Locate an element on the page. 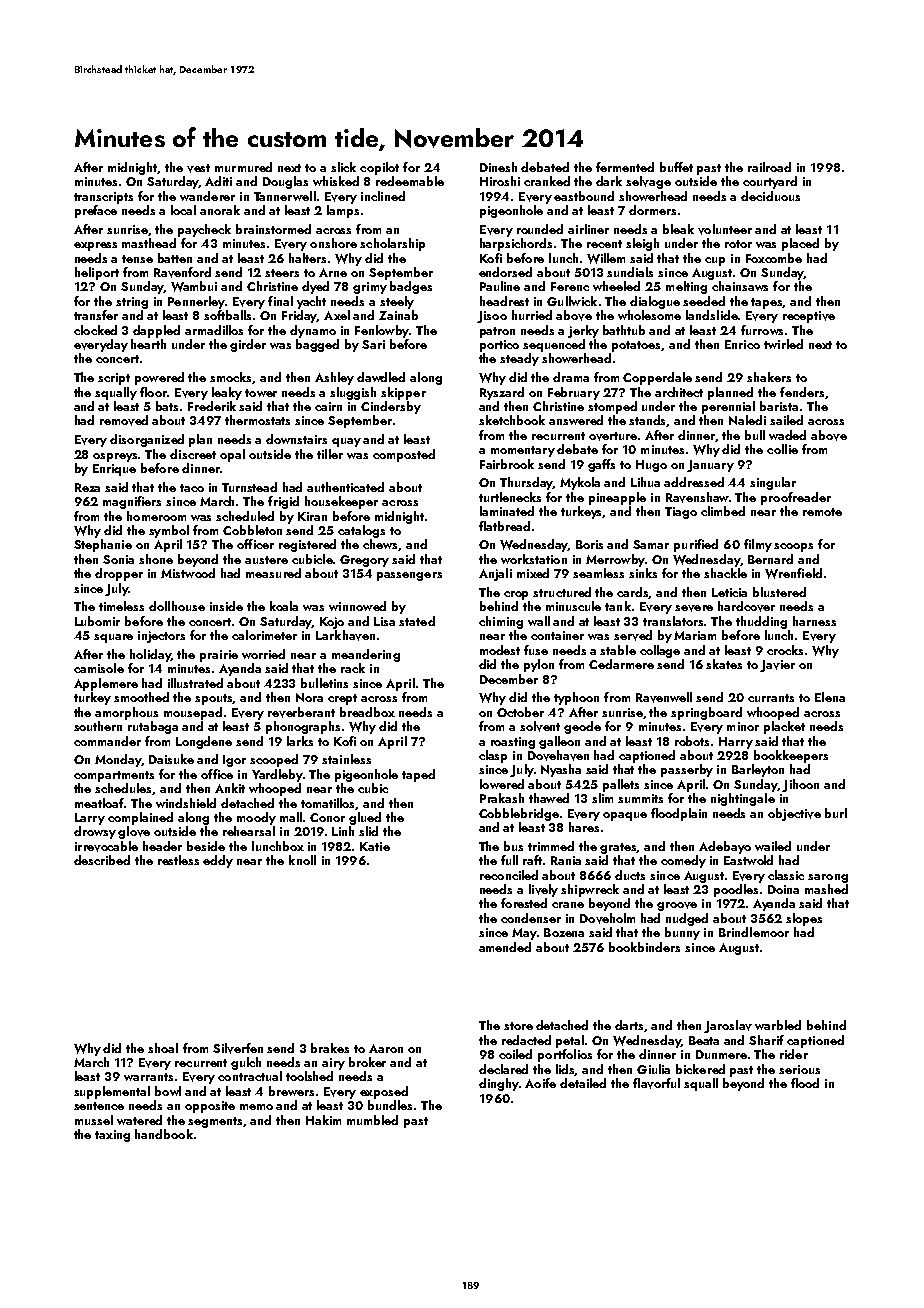 This image has width=924, height=1308. scholarship is located at coordinates (392, 244).
